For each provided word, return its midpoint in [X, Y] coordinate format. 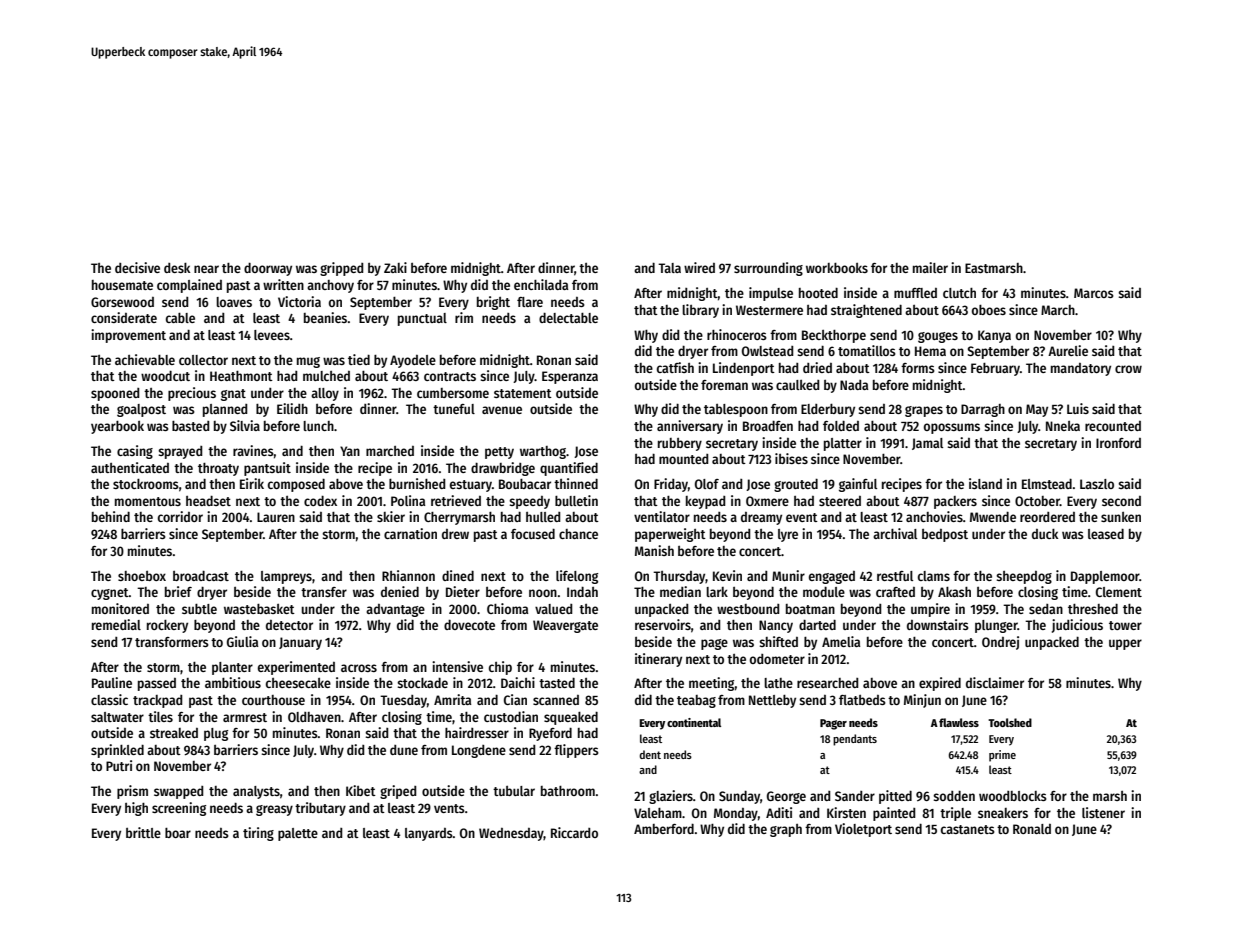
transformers [172, 642]
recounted [1113, 426]
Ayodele [413, 361]
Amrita [452, 699]
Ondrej [1000, 643]
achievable [145, 359]
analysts [256, 792]
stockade [422, 682]
